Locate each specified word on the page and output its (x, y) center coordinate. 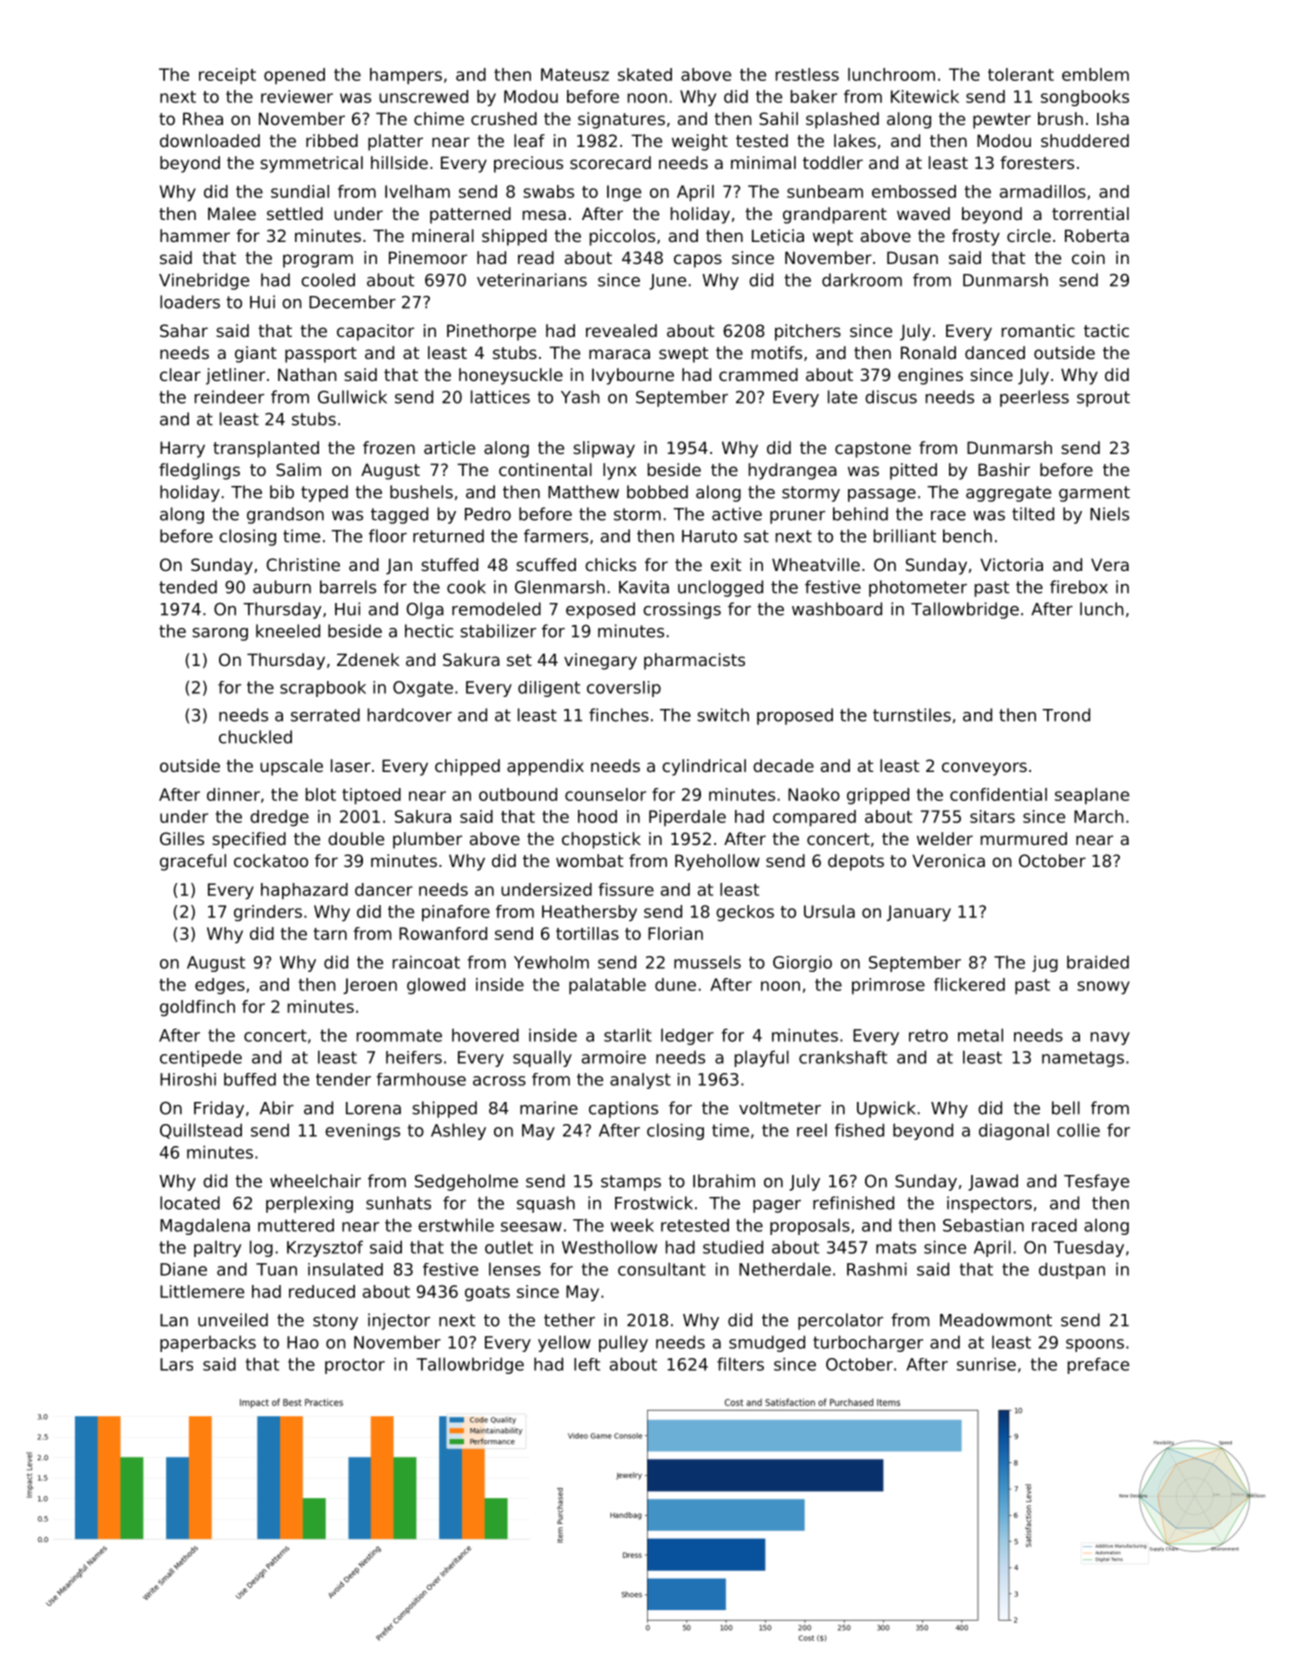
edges (220, 986)
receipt (227, 76)
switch (723, 715)
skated (645, 74)
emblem (1095, 74)
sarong (220, 634)
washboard (837, 609)
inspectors (989, 1204)
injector (399, 1321)
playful (762, 1058)
